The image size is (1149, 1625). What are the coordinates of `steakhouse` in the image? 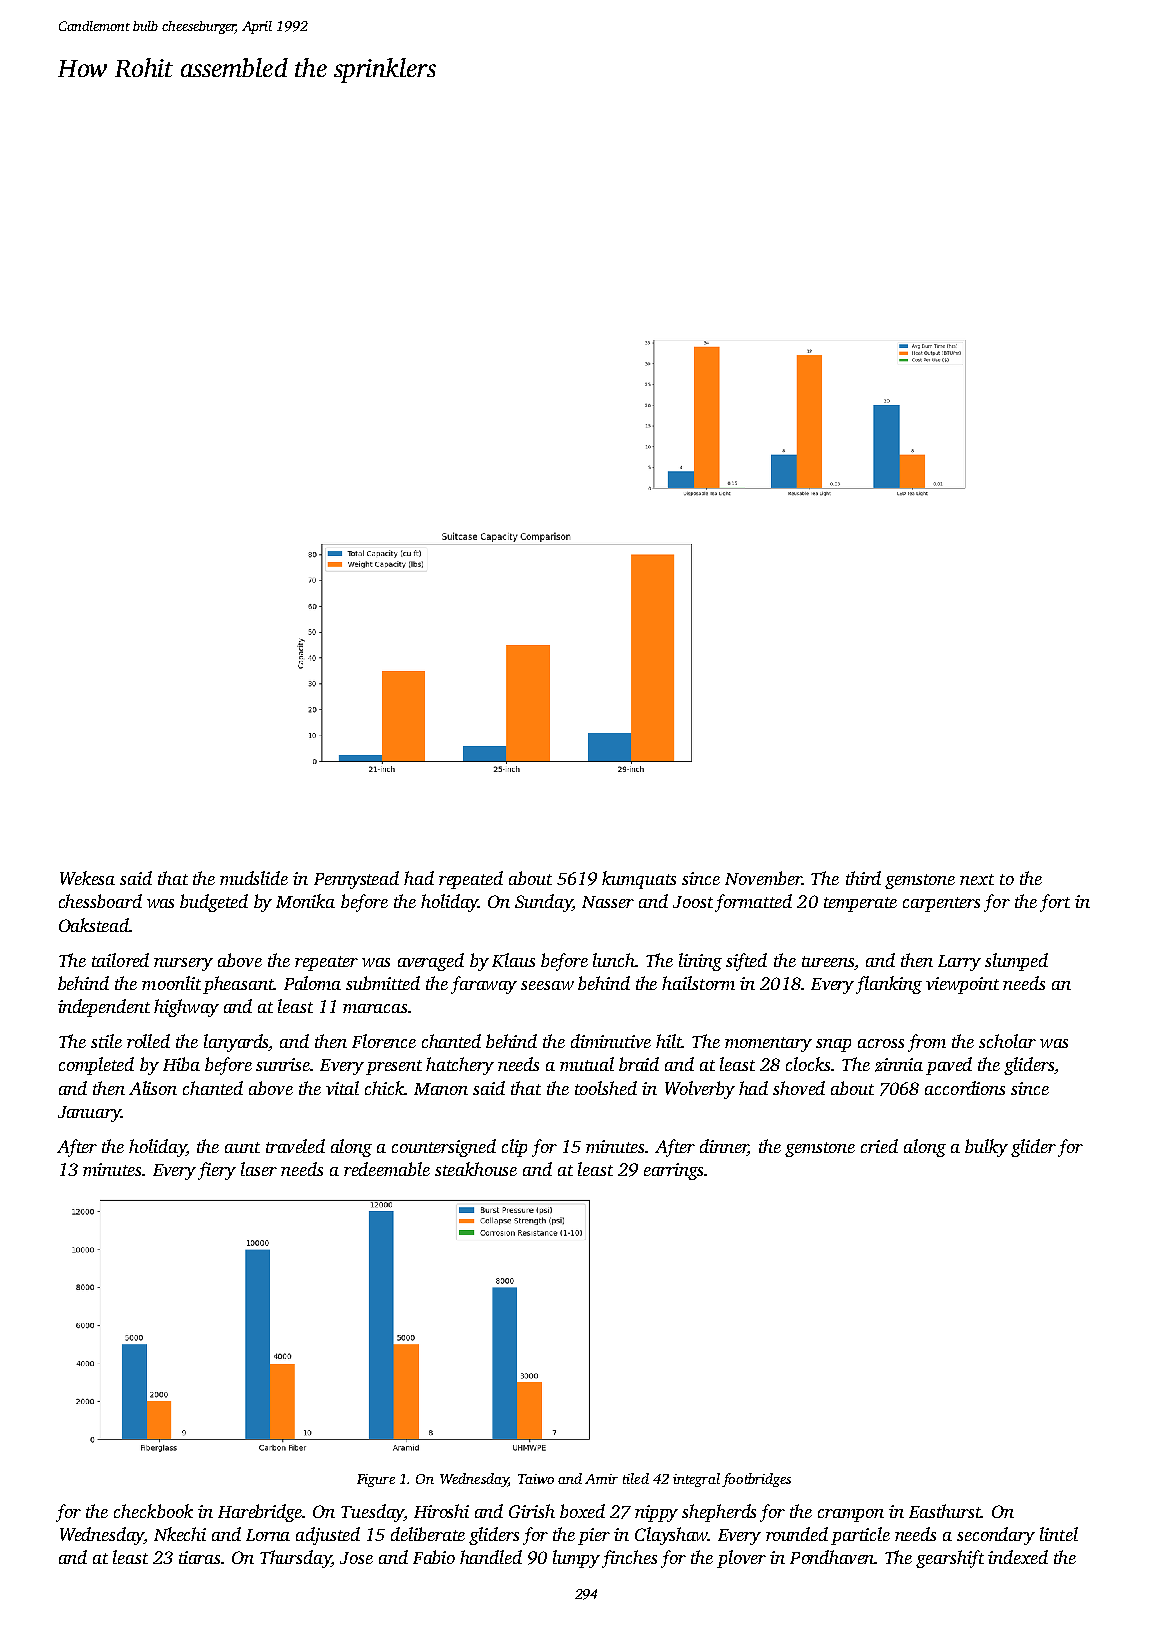 It's located at (476, 1169).
